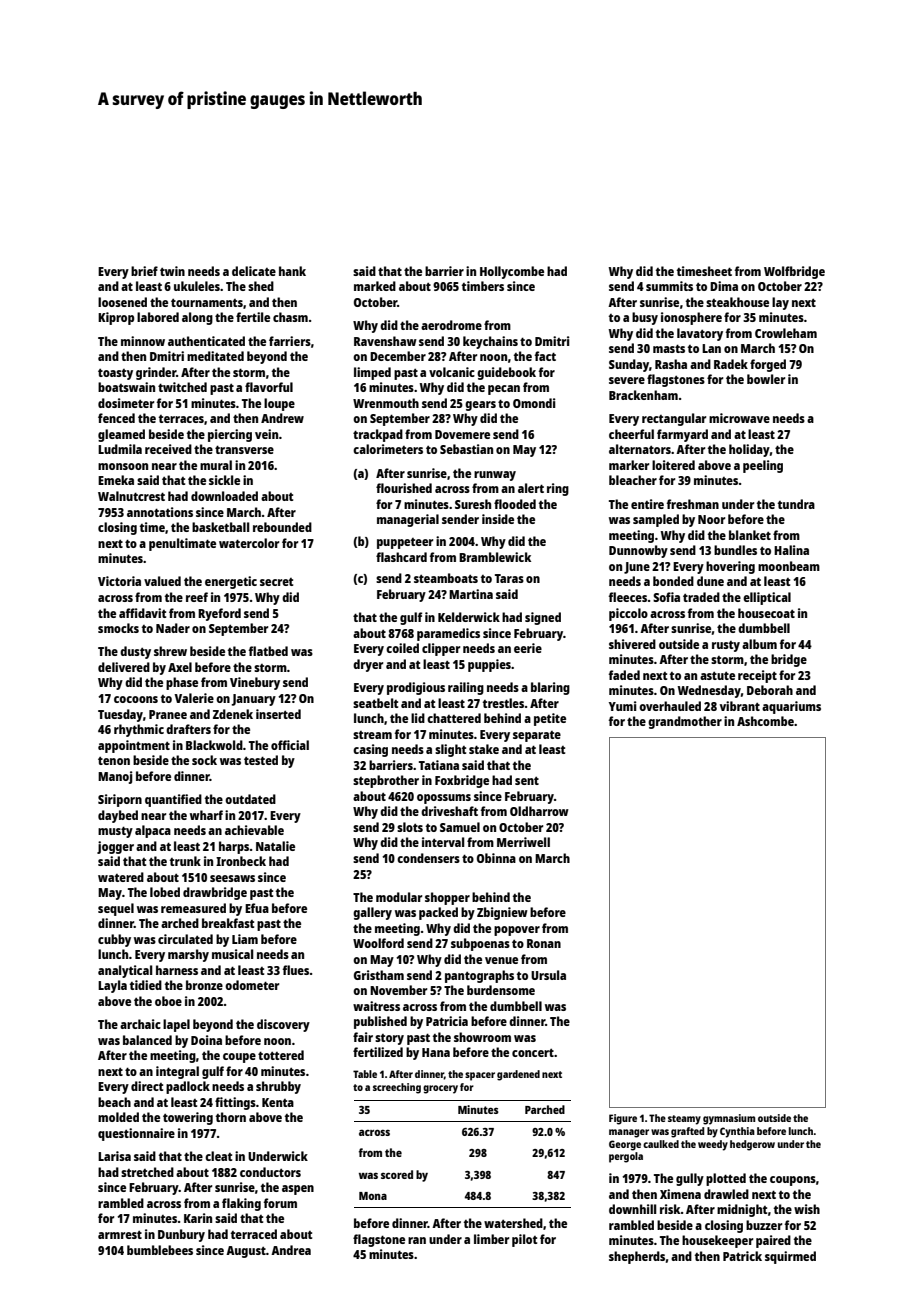 The height and width of the screenshot is (1308, 924). Describe the element at coordinates (250, 799) in the screenshot. I see `outdated` at that location.
